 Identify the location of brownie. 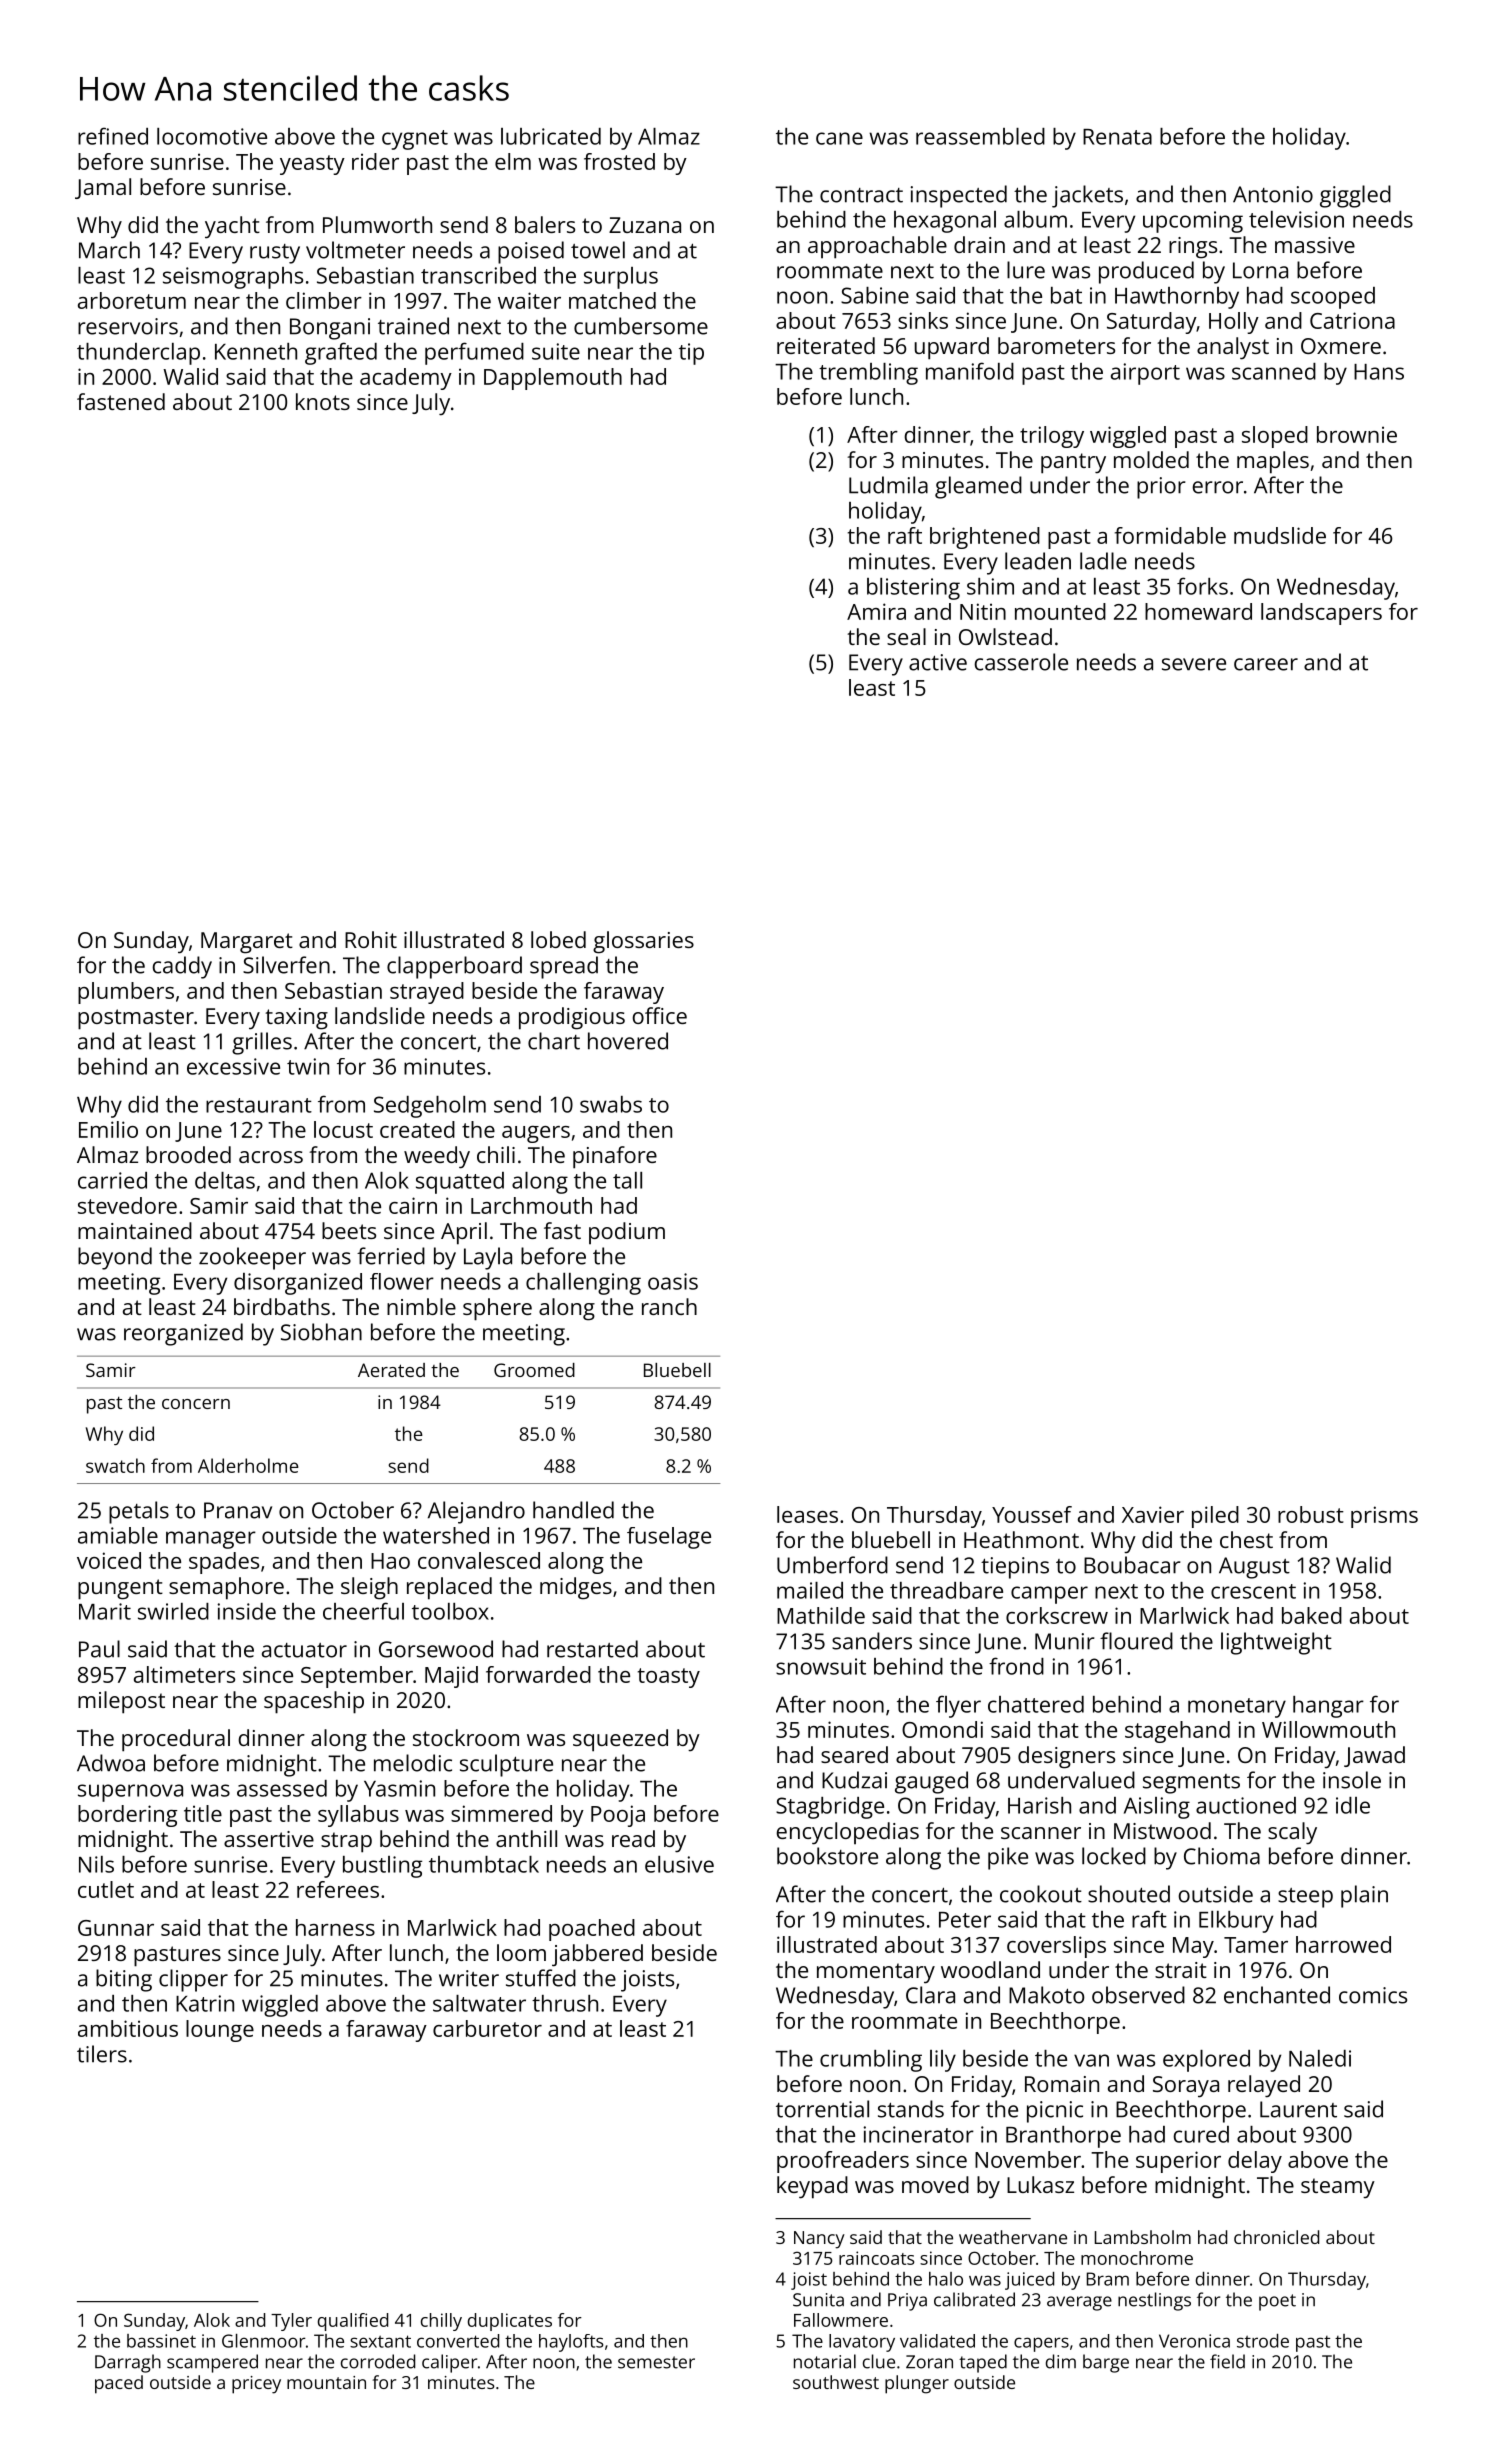
(1357, 434).
